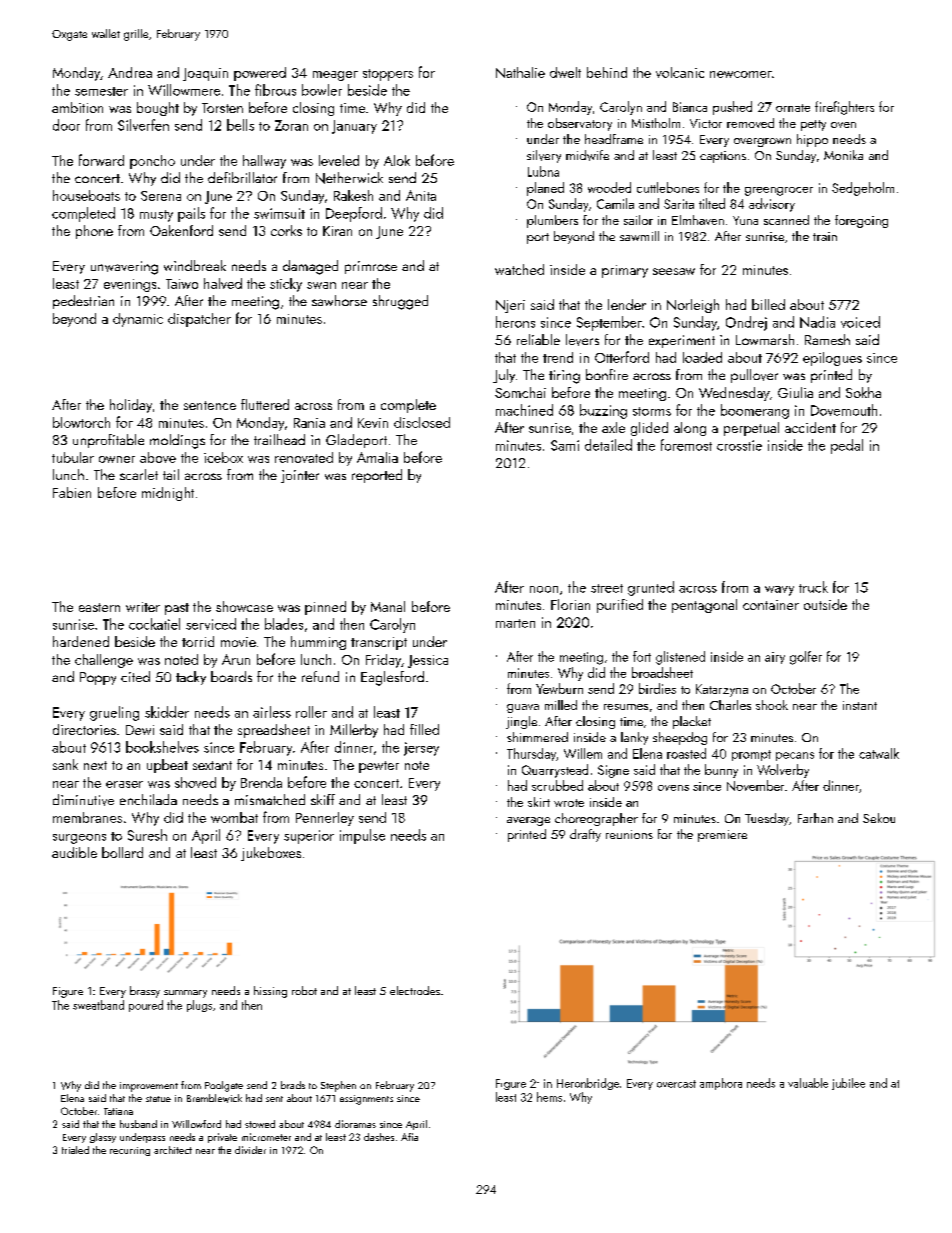 This screenshot has width=952, height=1233. Describe the element at coordinates (98, 1005) in the screenshot. I see `sweatband` at that location.
